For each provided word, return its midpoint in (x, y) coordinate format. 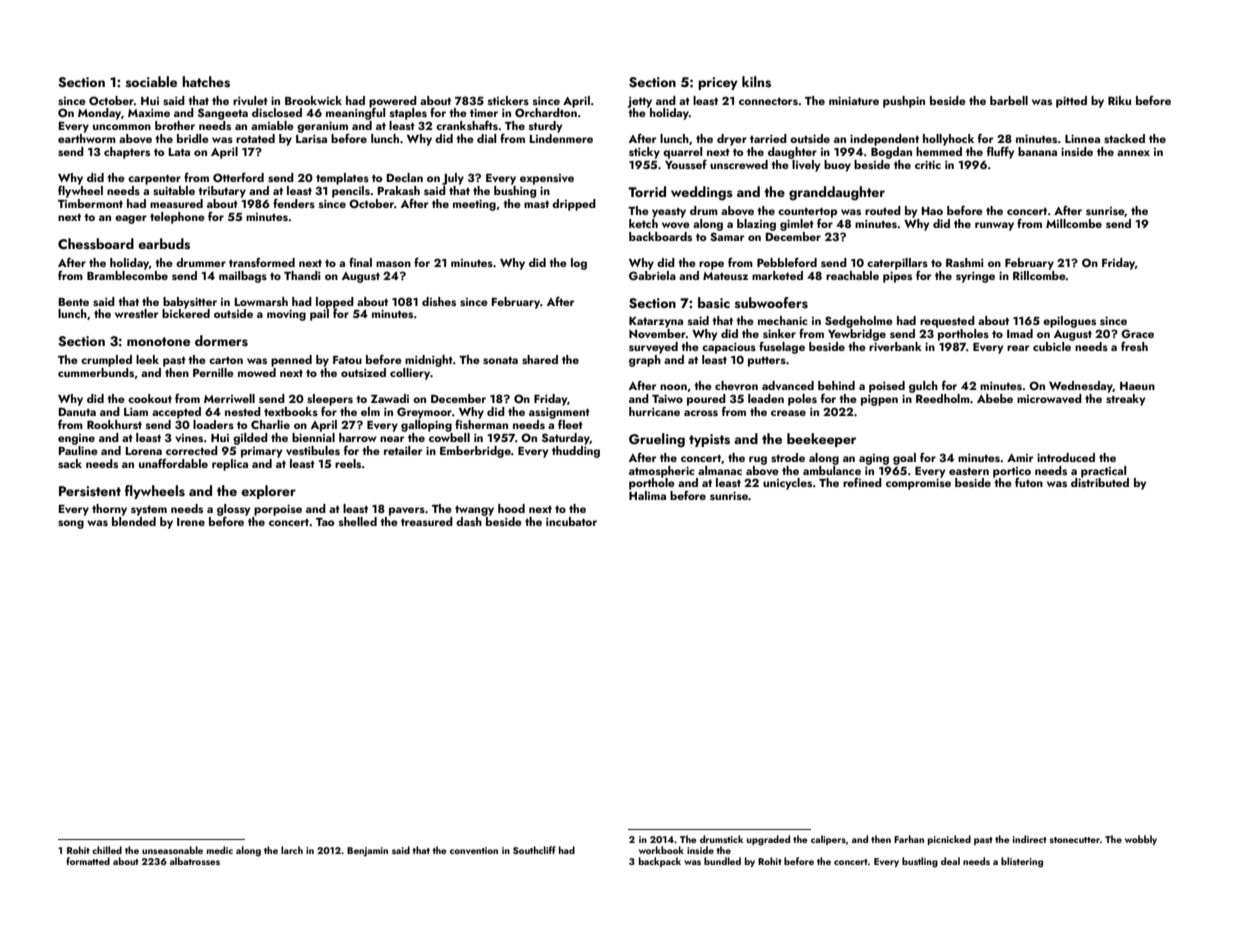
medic (220, 850)
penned (291, 361)
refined (862, 482)
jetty (640, 102)
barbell (1009, 100)
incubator (571, 521)
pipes (897, 277)
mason (393, 264)
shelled (358, 521)
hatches (206, 82)
